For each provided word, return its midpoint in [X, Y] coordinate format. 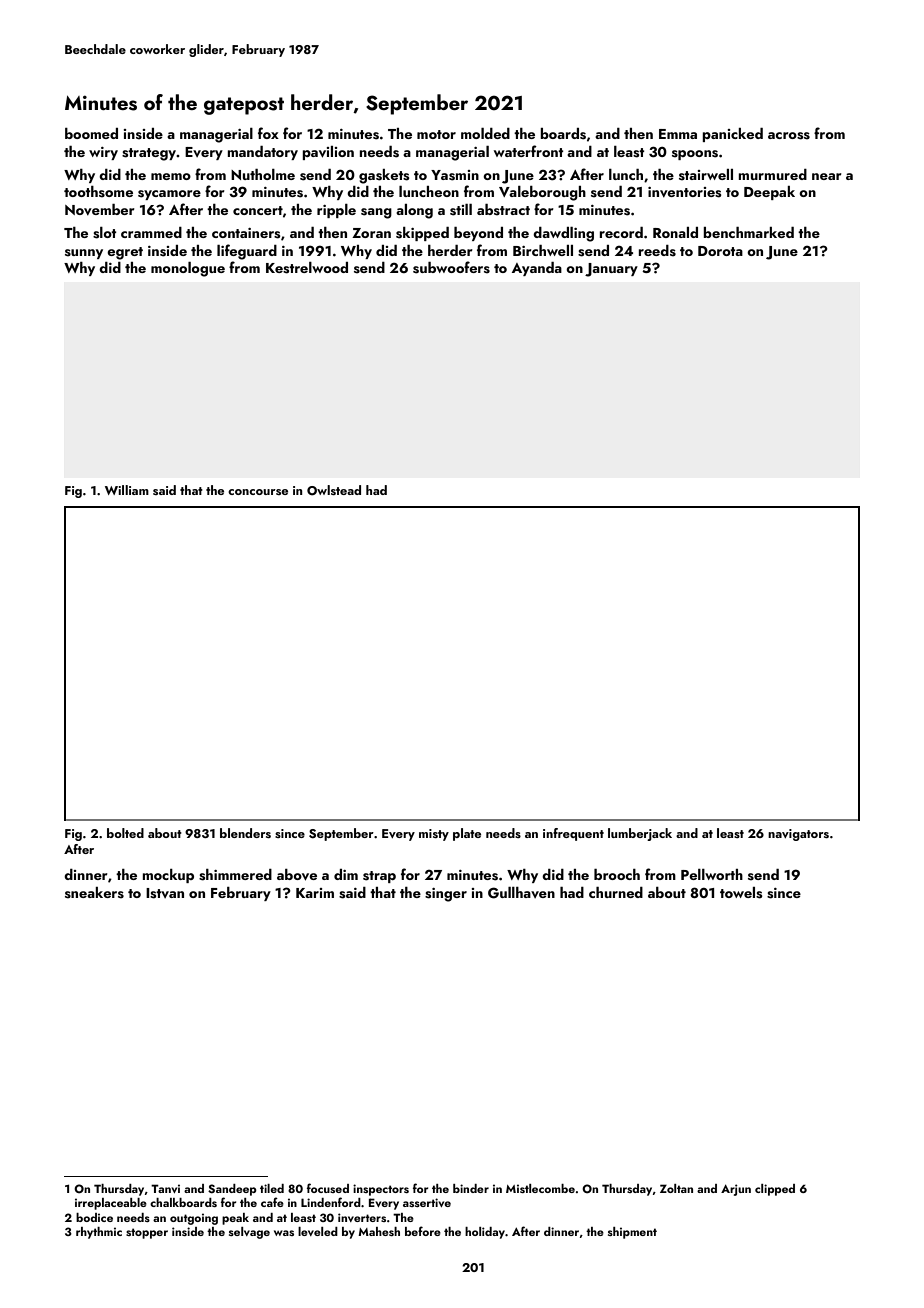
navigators [798, 835]
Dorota [720, 251]
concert [258, 210]
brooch [617, 874]
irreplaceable [111, 1204]
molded [485, 133]
